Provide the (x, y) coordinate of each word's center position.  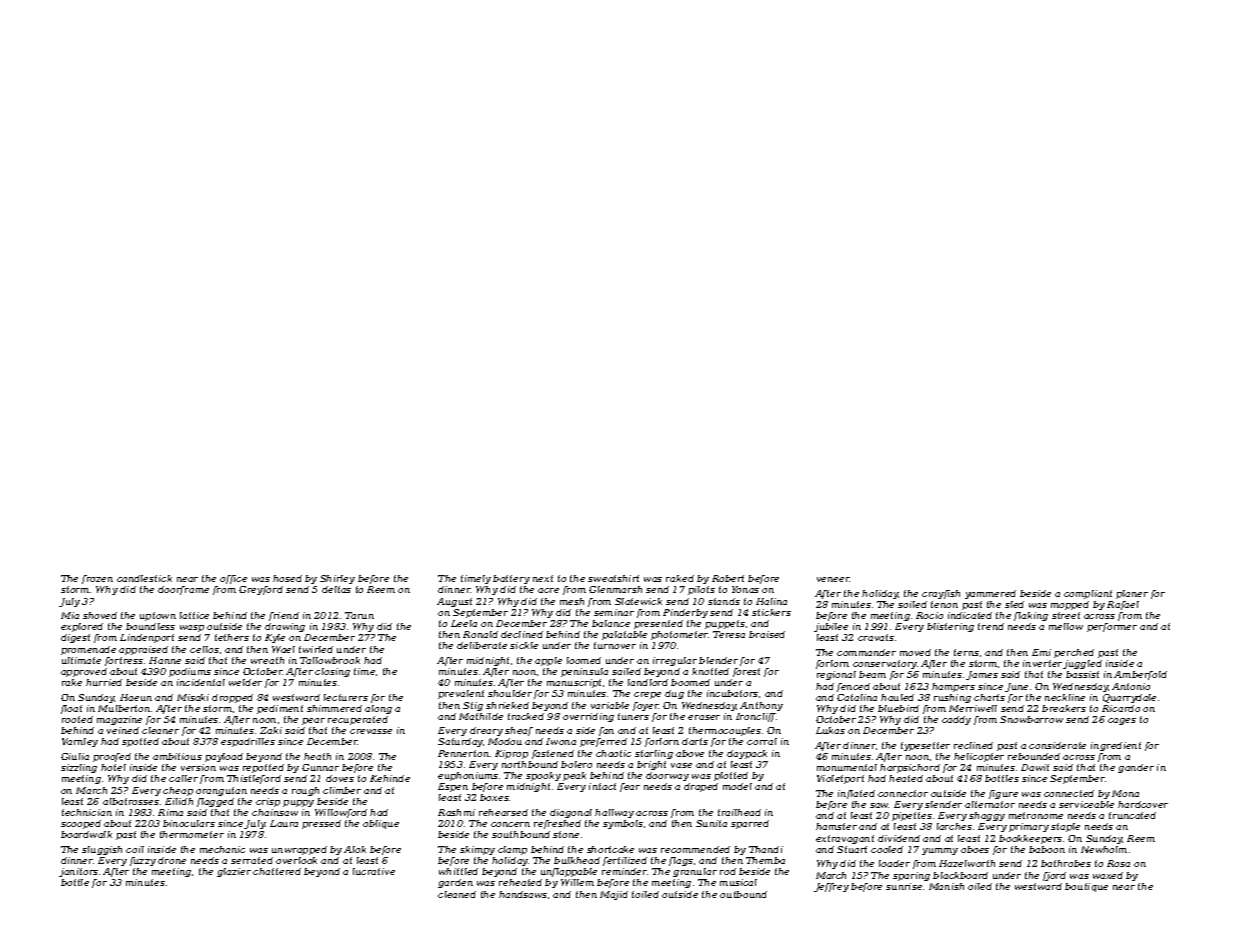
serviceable (1086, 804)
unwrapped (299, 850)
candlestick (144, 578)
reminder (624, 871)
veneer (833, 579)
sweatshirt (613, 578)
